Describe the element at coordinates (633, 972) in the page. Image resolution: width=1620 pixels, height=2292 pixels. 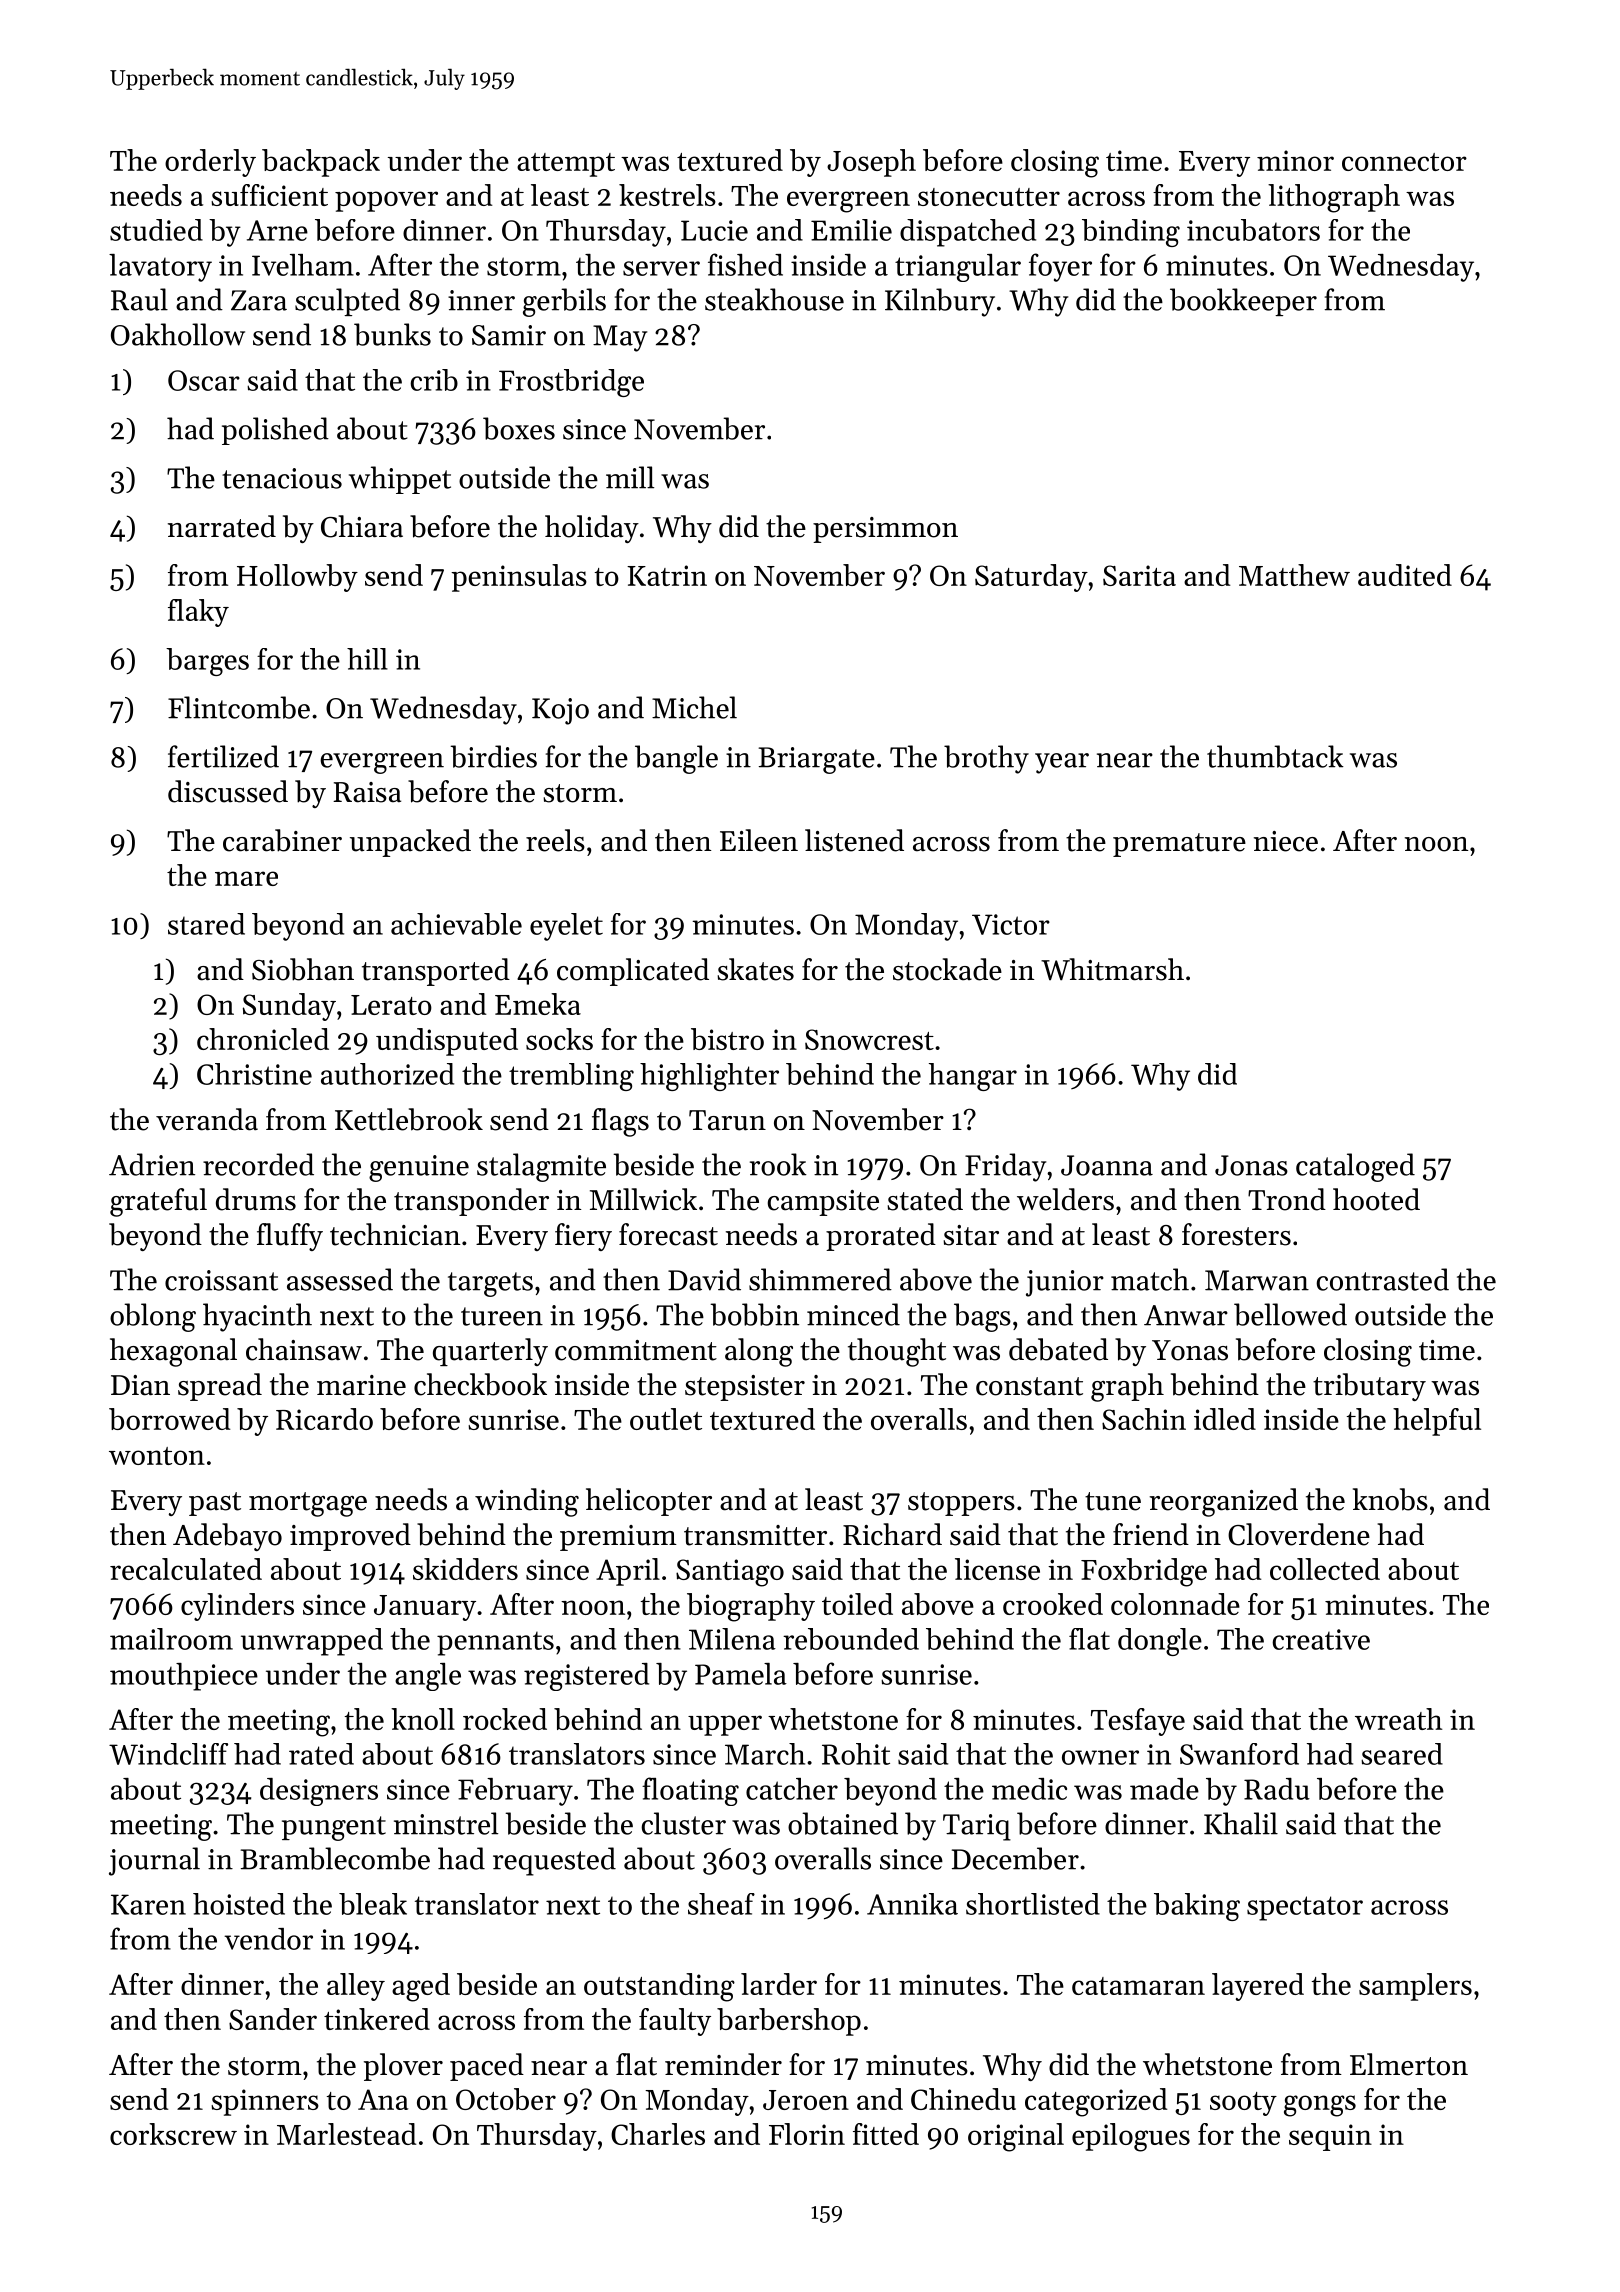
I see `complicated` at that location.
